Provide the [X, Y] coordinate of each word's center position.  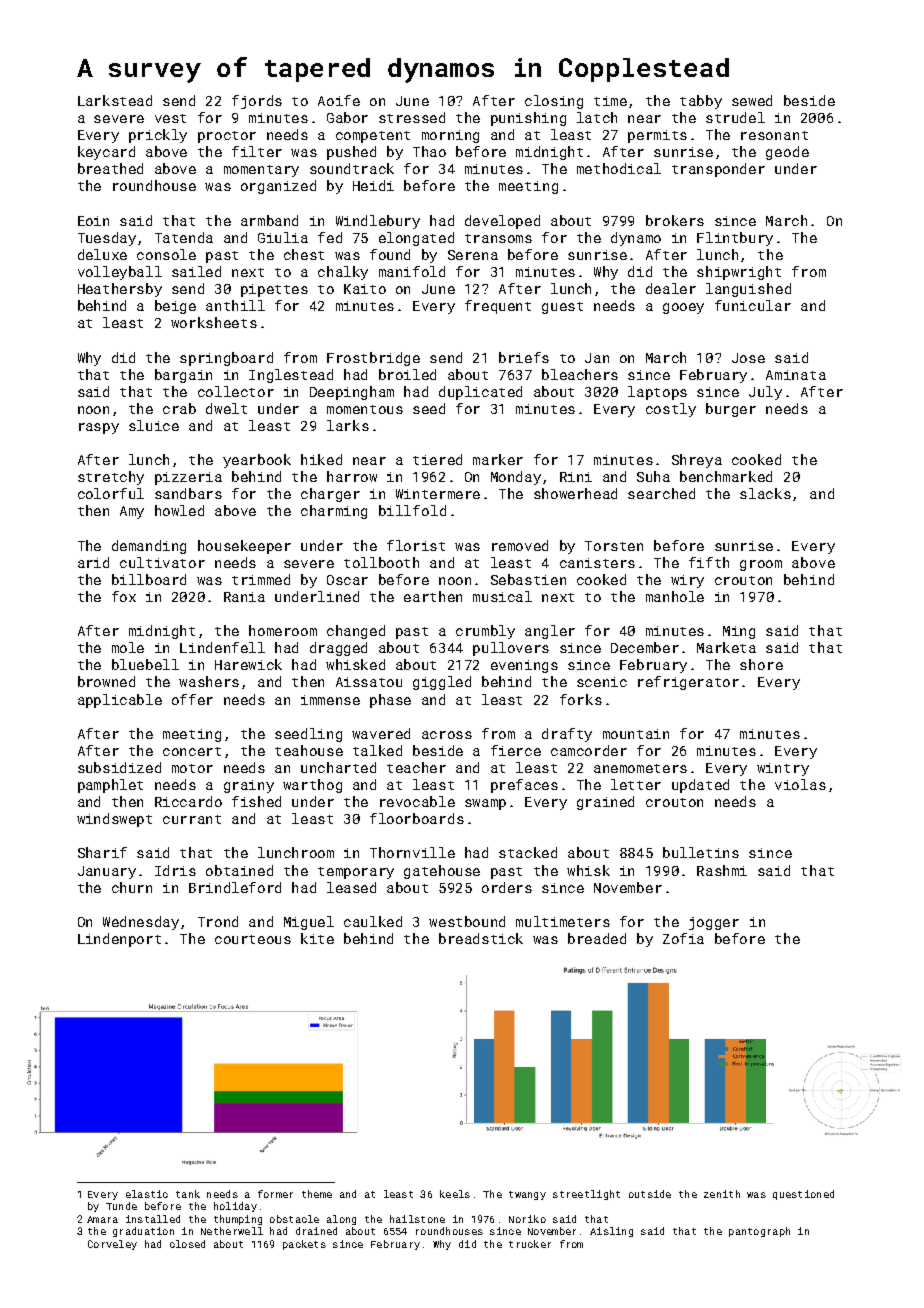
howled [179, 510]
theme [317, 1194]
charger [330, 495]
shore [761, 664]
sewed [752, 100]
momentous [365, 409]
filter [257, 151]
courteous [253, 939]
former [275, 1194]
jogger [714, 923]
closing [554, 102]
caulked [373, 921]
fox [124, 596]
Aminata [796, 375]
